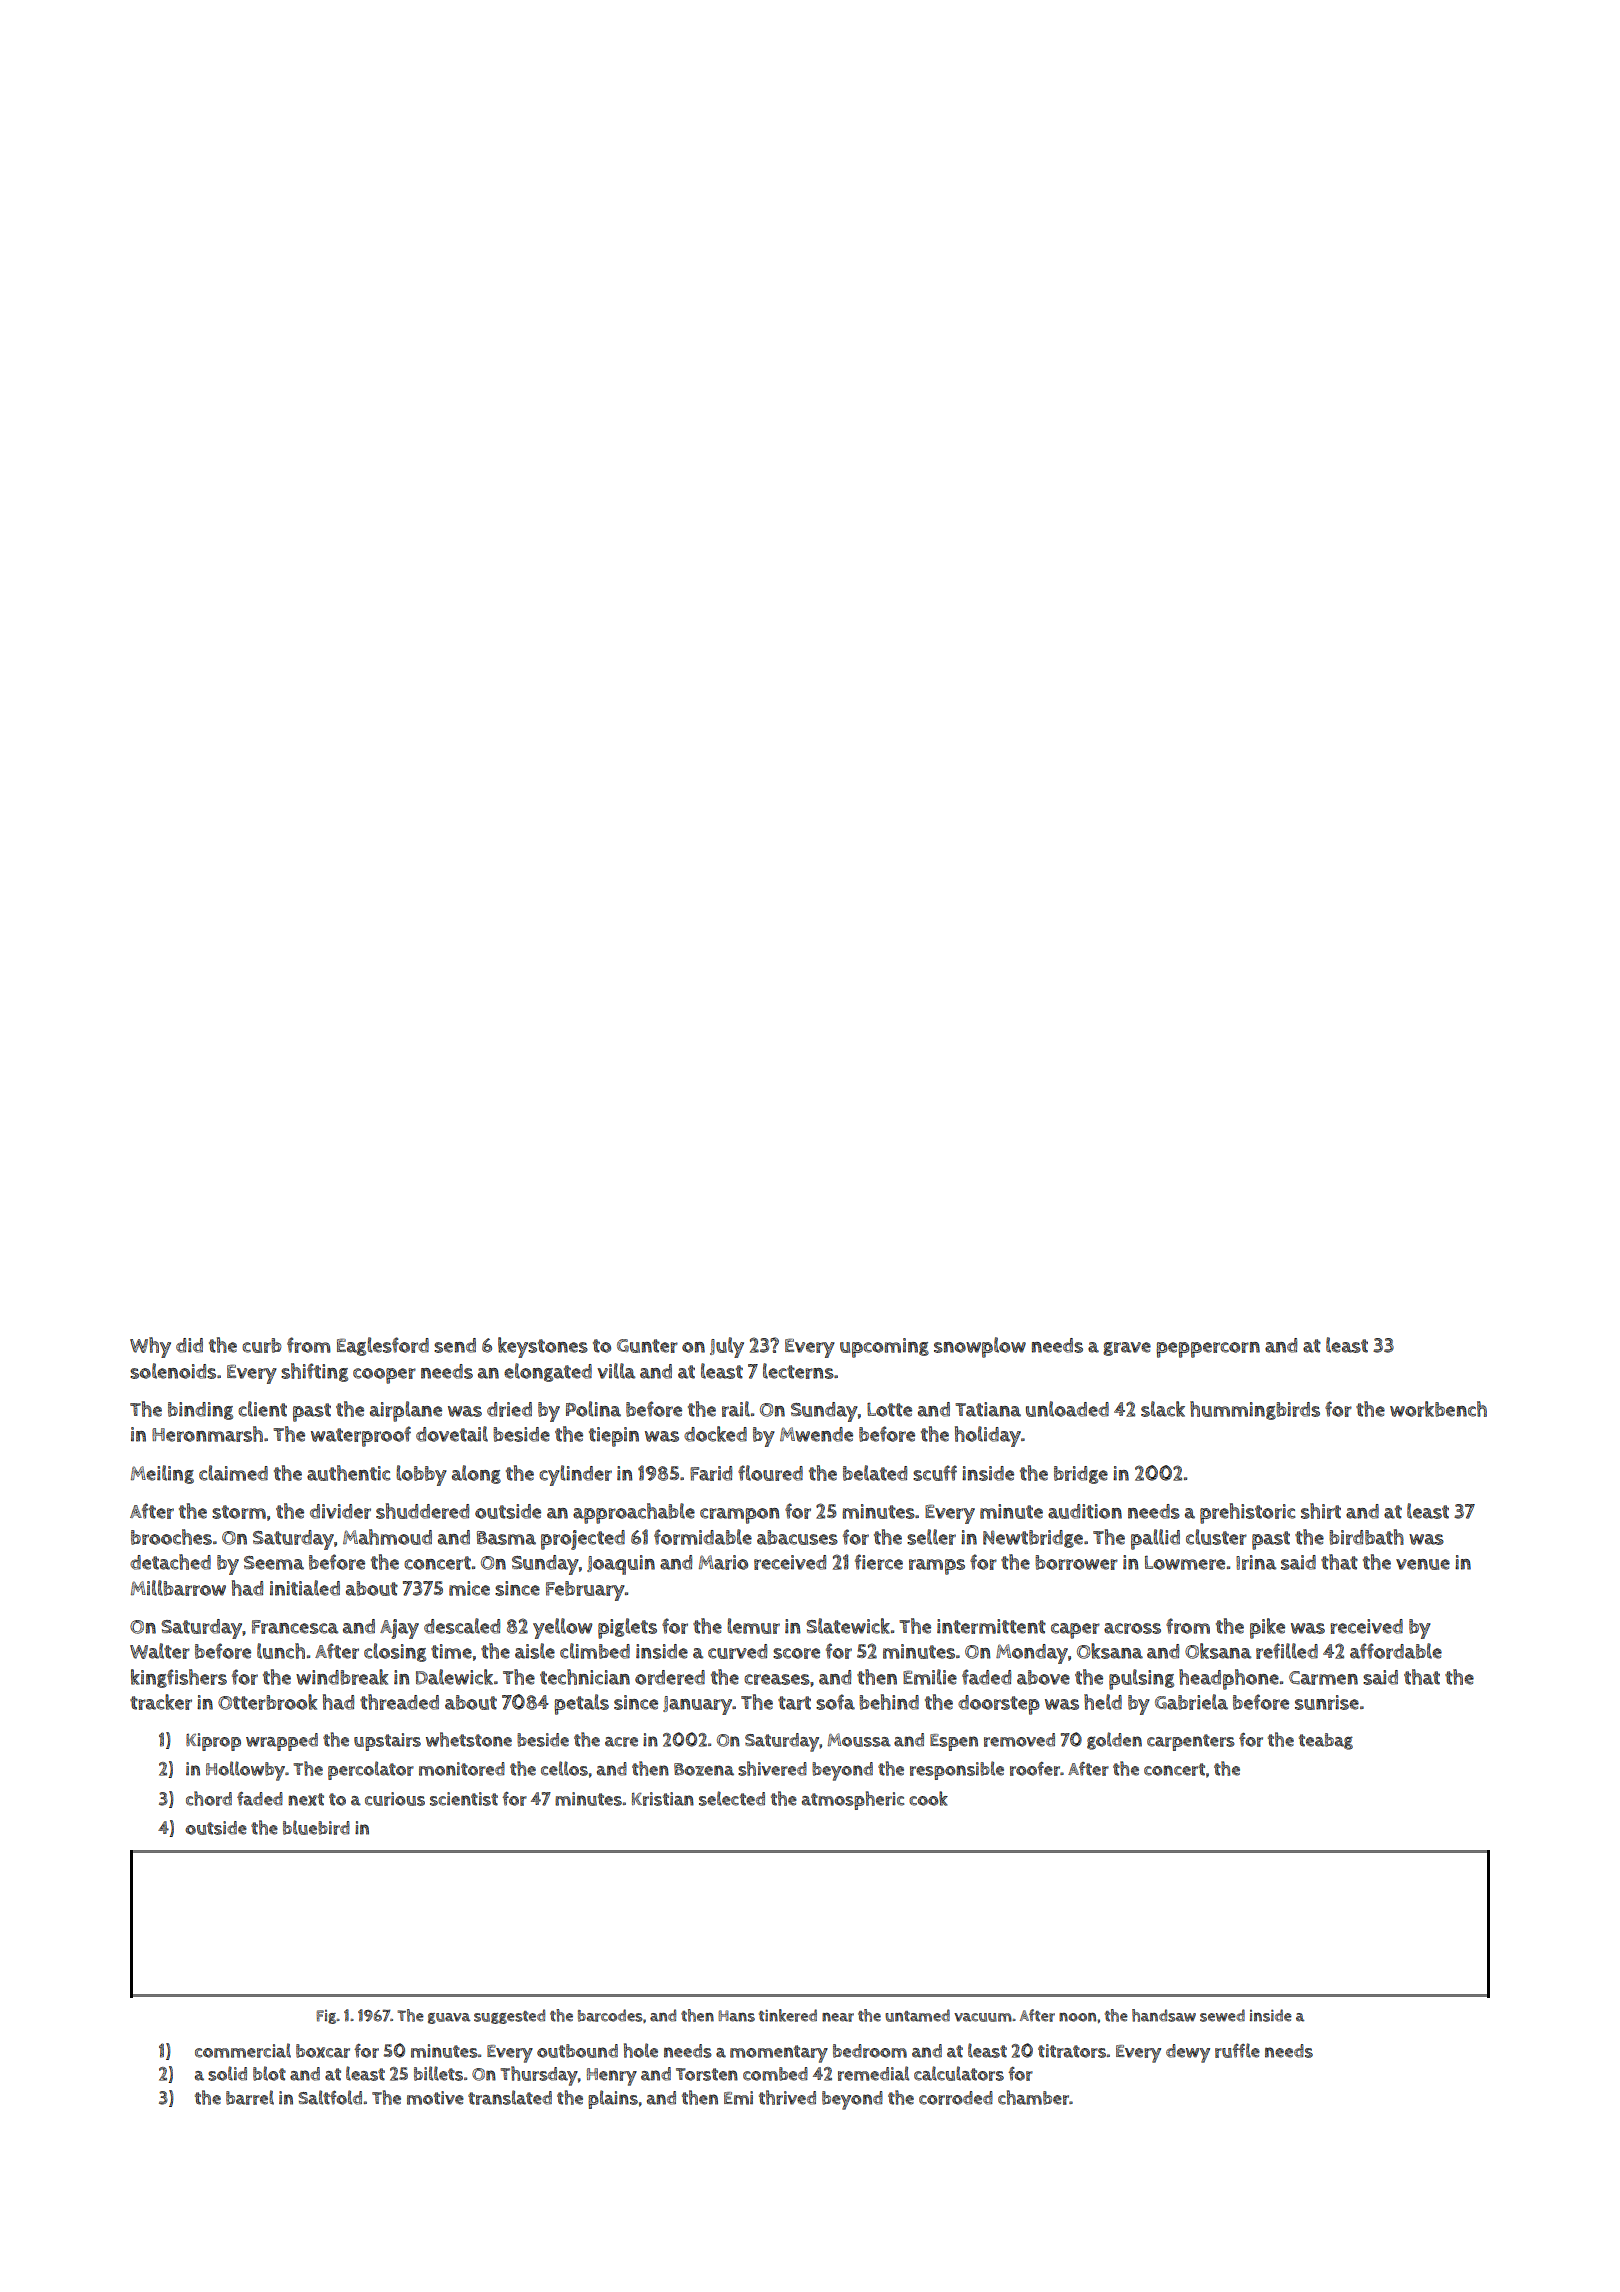 This image has width=1620, height=2292. Describe the element at coordinates (935, 1473) in the image. I see `scuff` at that location.
